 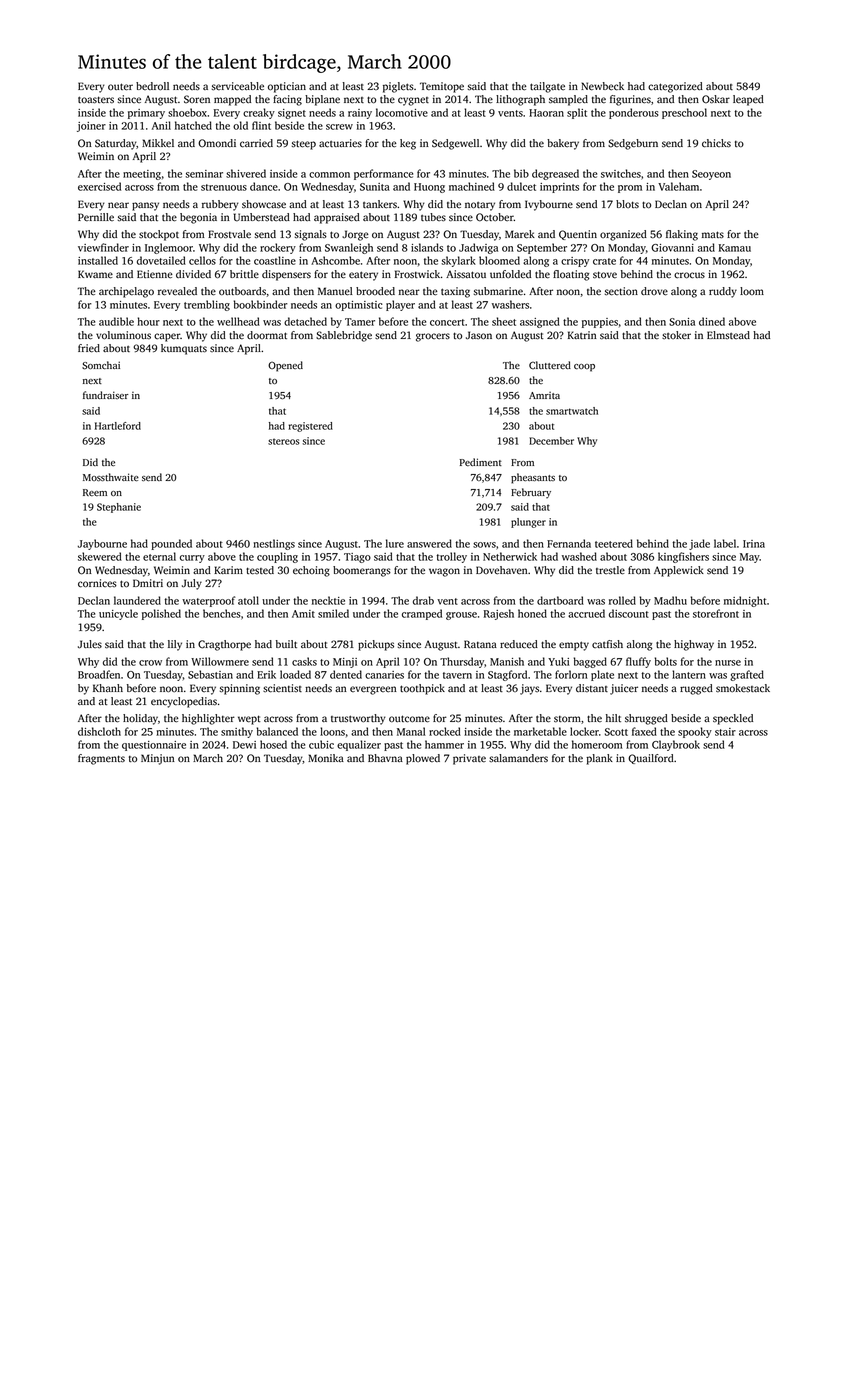 I want to click on Minjun, so click(x=158, y=759).
